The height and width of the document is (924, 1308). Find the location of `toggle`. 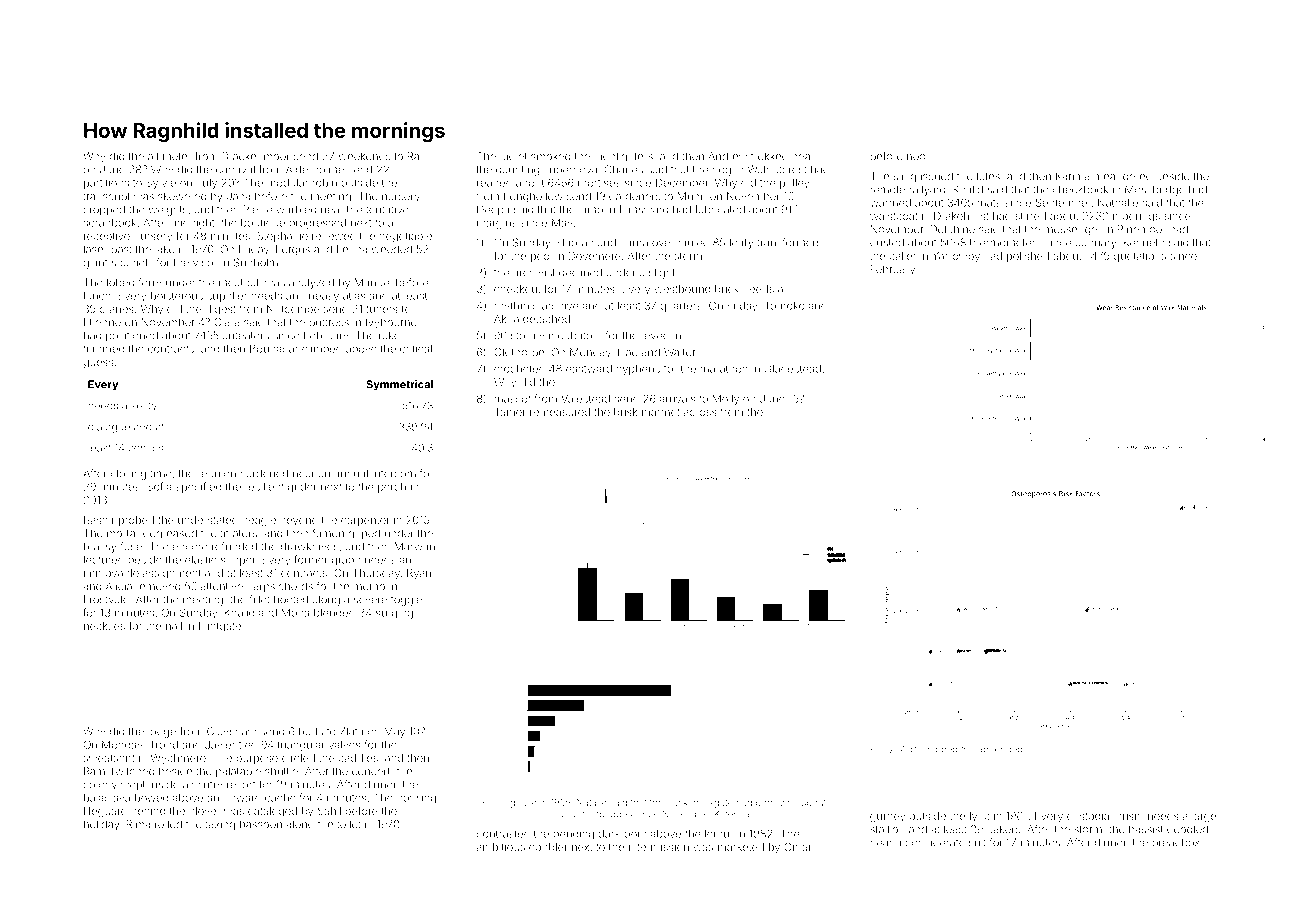

toggle is located at coordinates (406, 600).
